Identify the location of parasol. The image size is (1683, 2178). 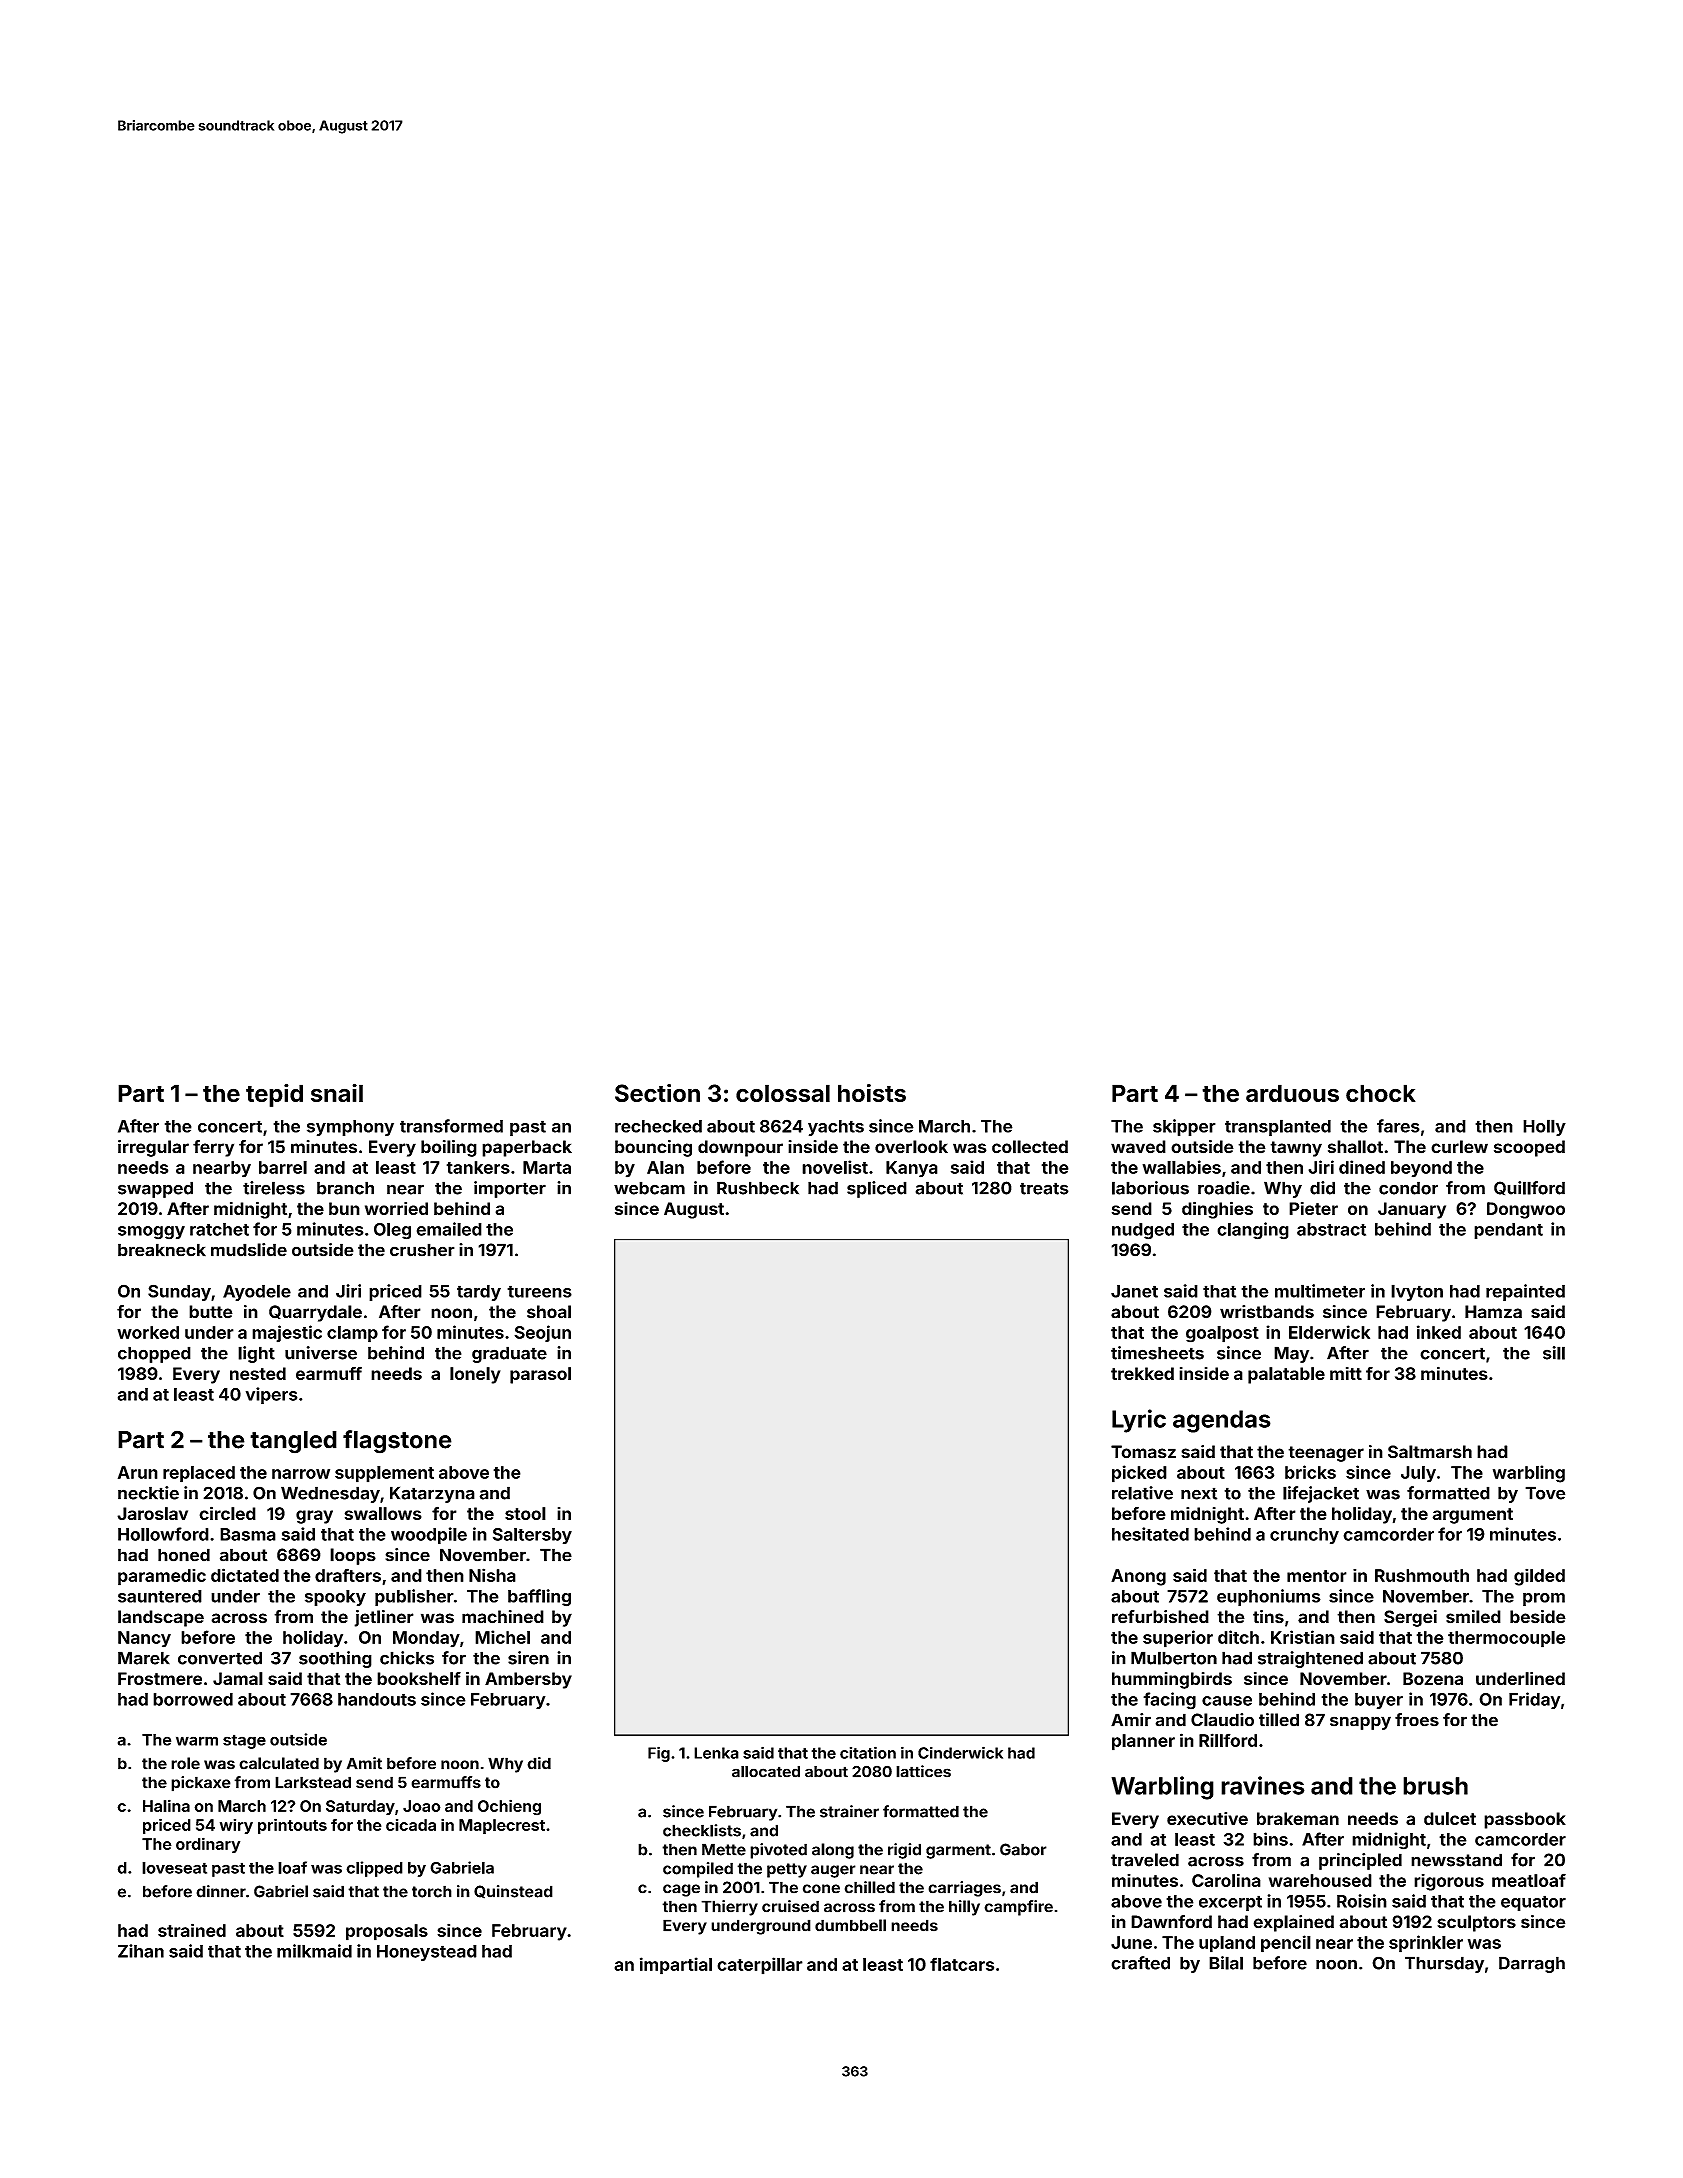
(540, 1375).
